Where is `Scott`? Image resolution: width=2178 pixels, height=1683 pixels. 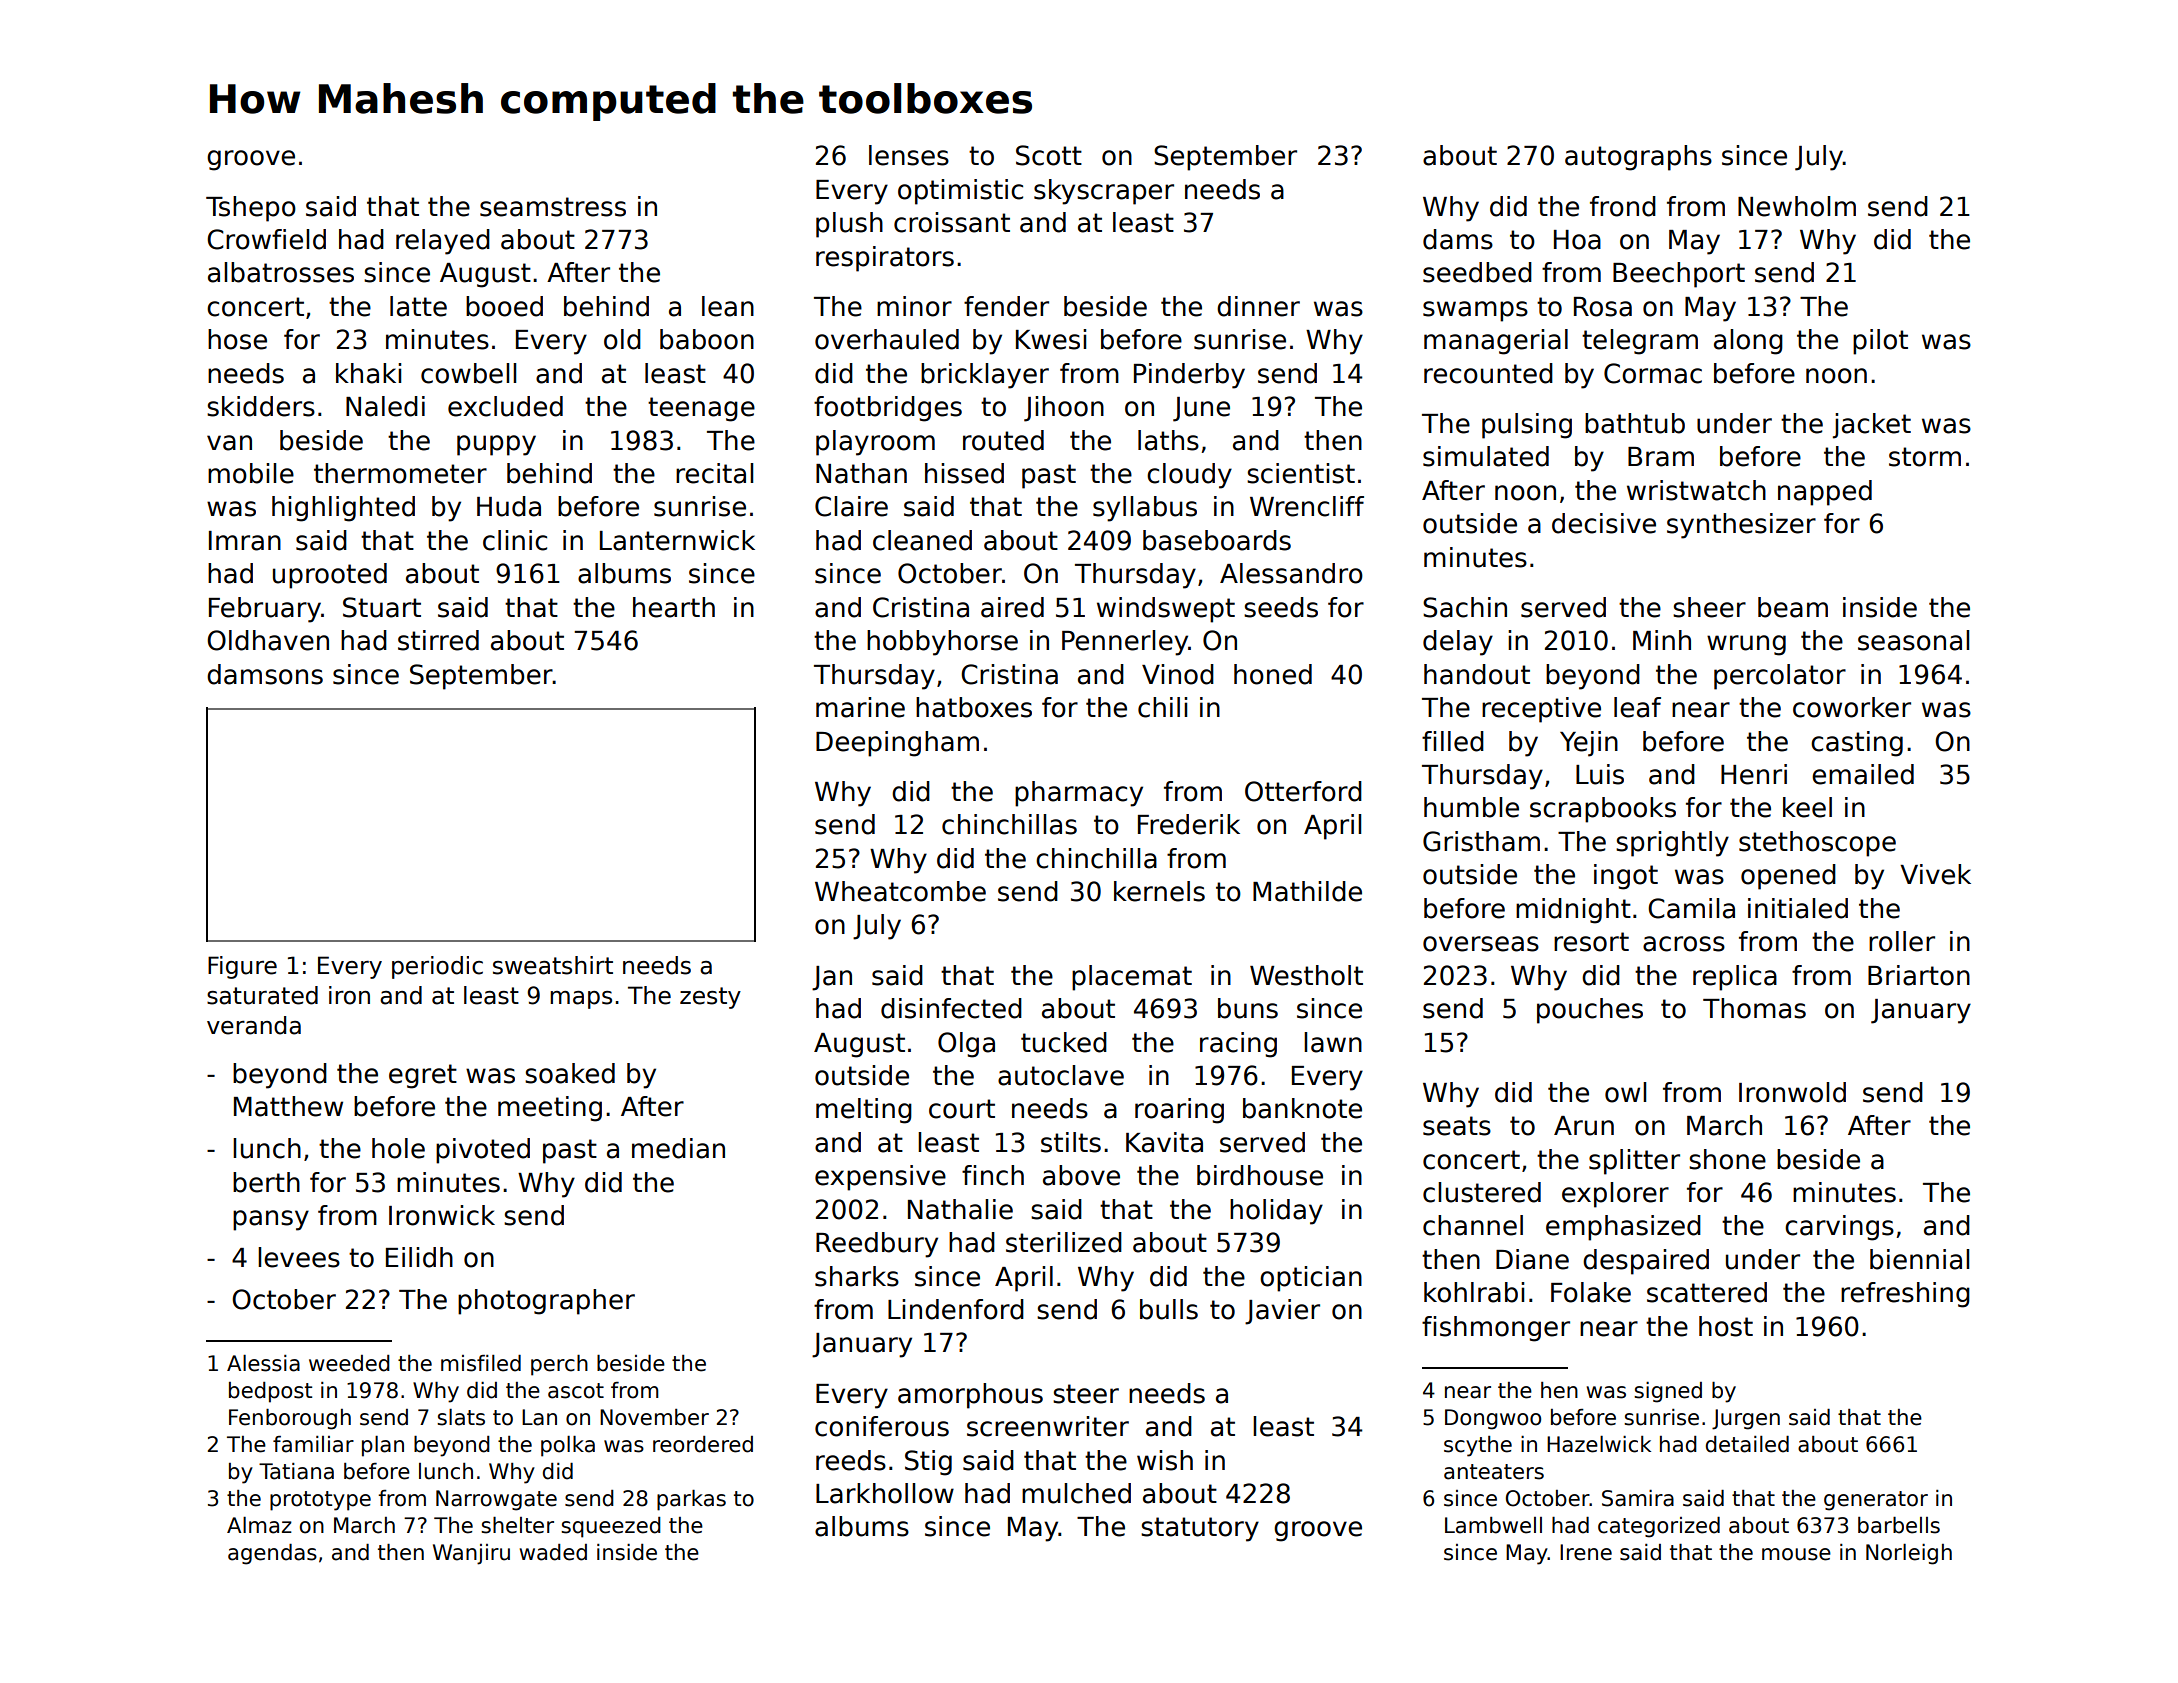
Scott is located at coordinates (1049, 155).
